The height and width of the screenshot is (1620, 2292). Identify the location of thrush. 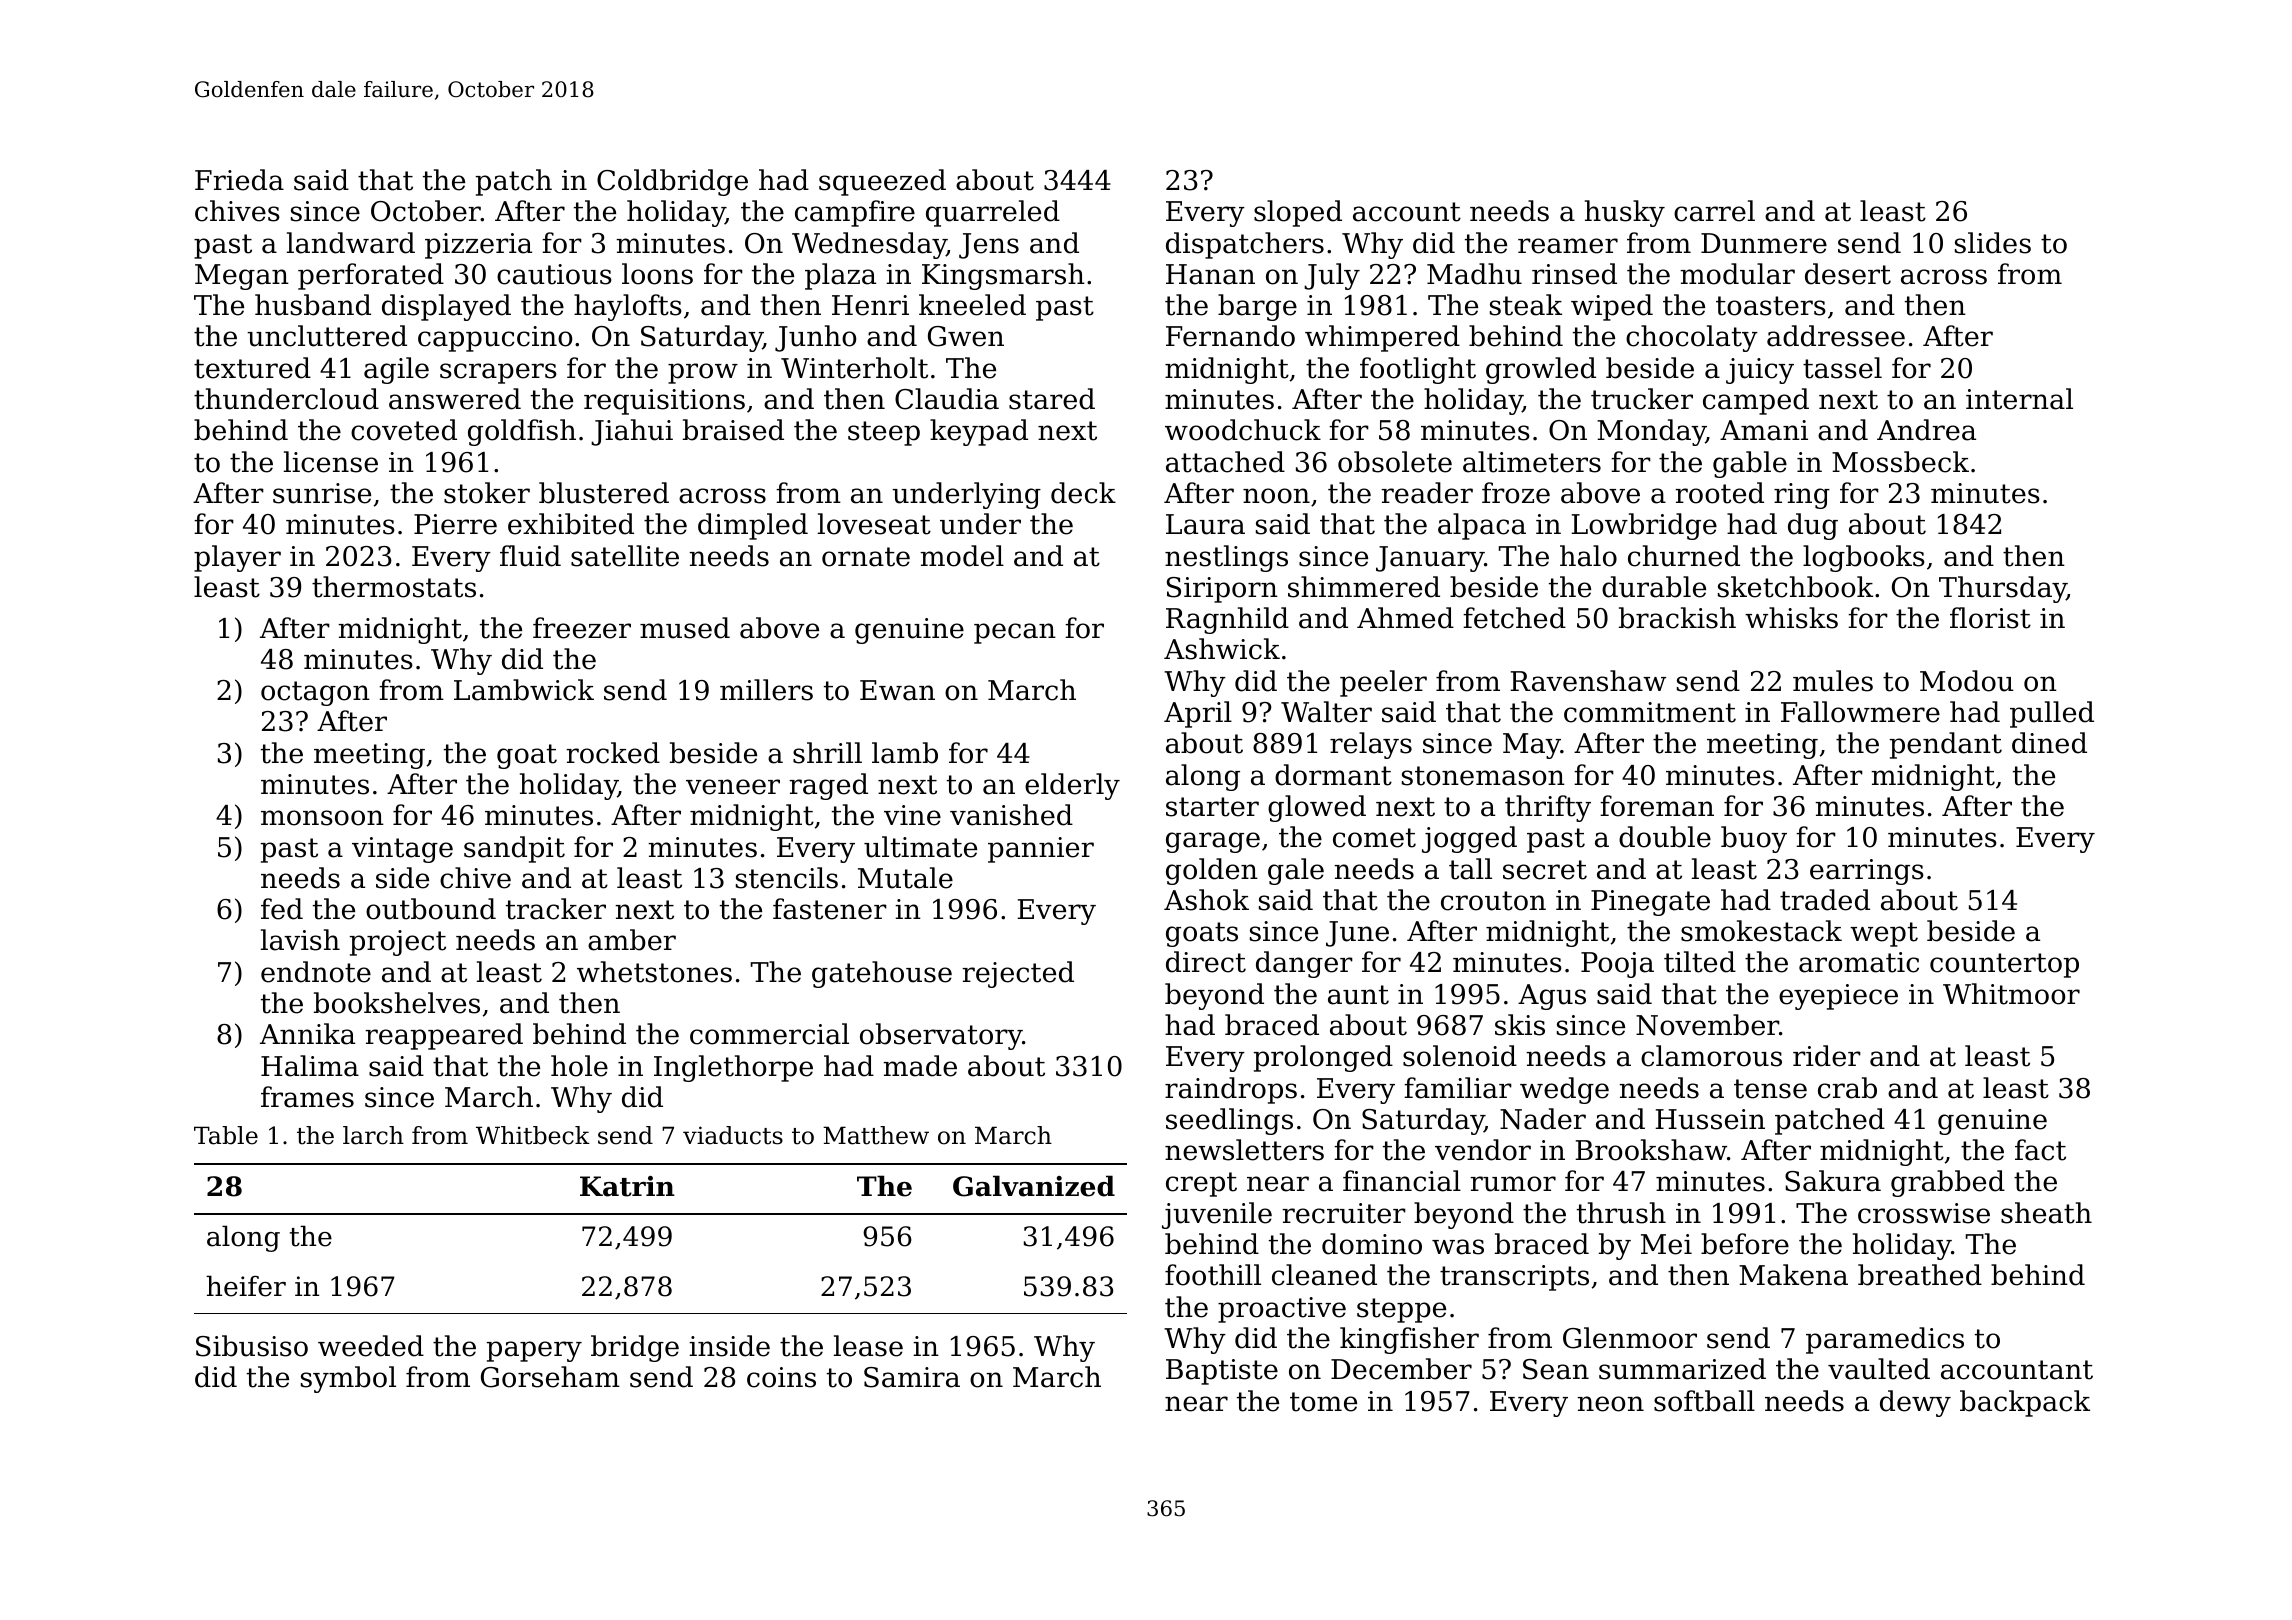
(1621, 1213).
